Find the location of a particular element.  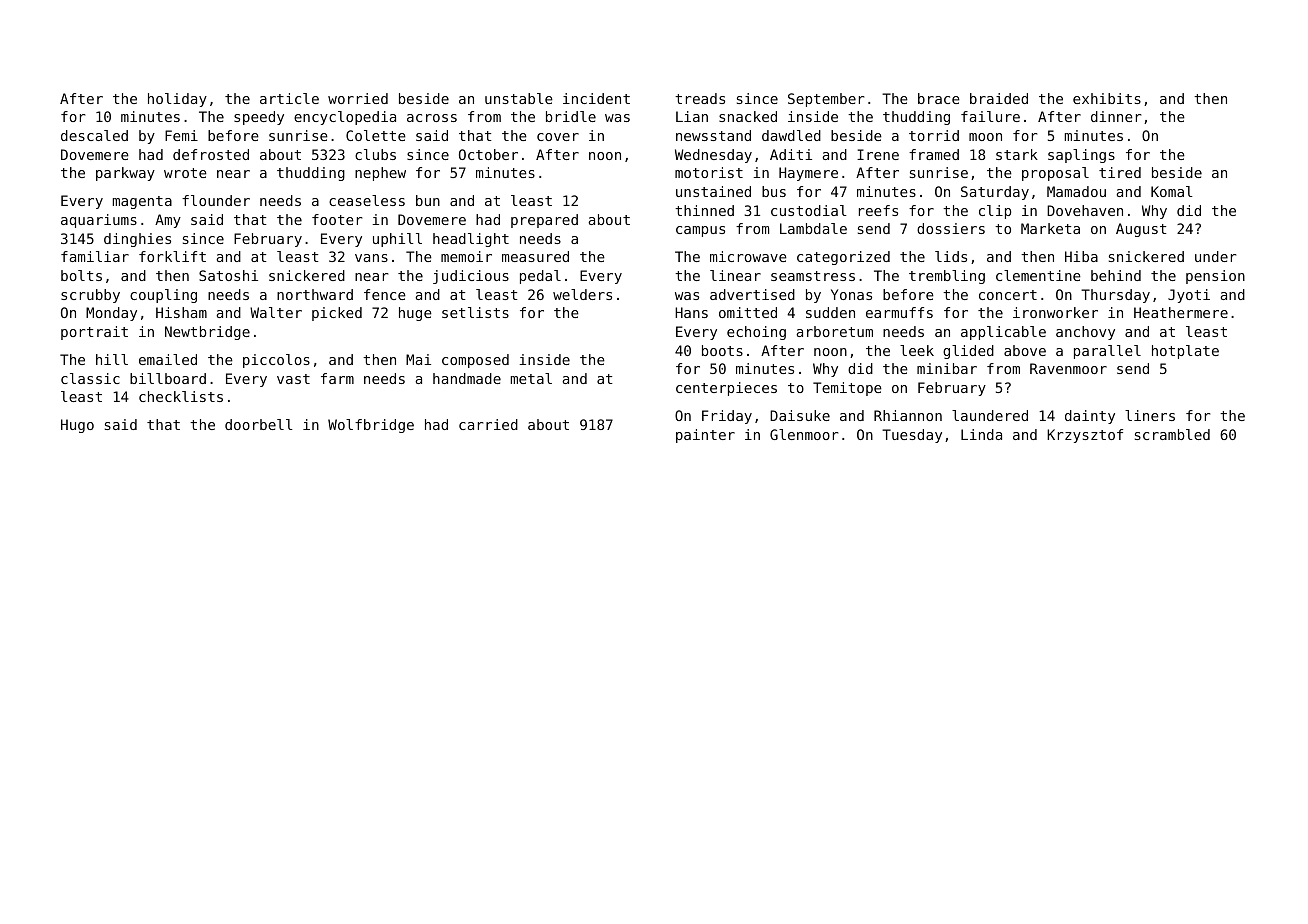

measured is located at coordinates (535, 256).
